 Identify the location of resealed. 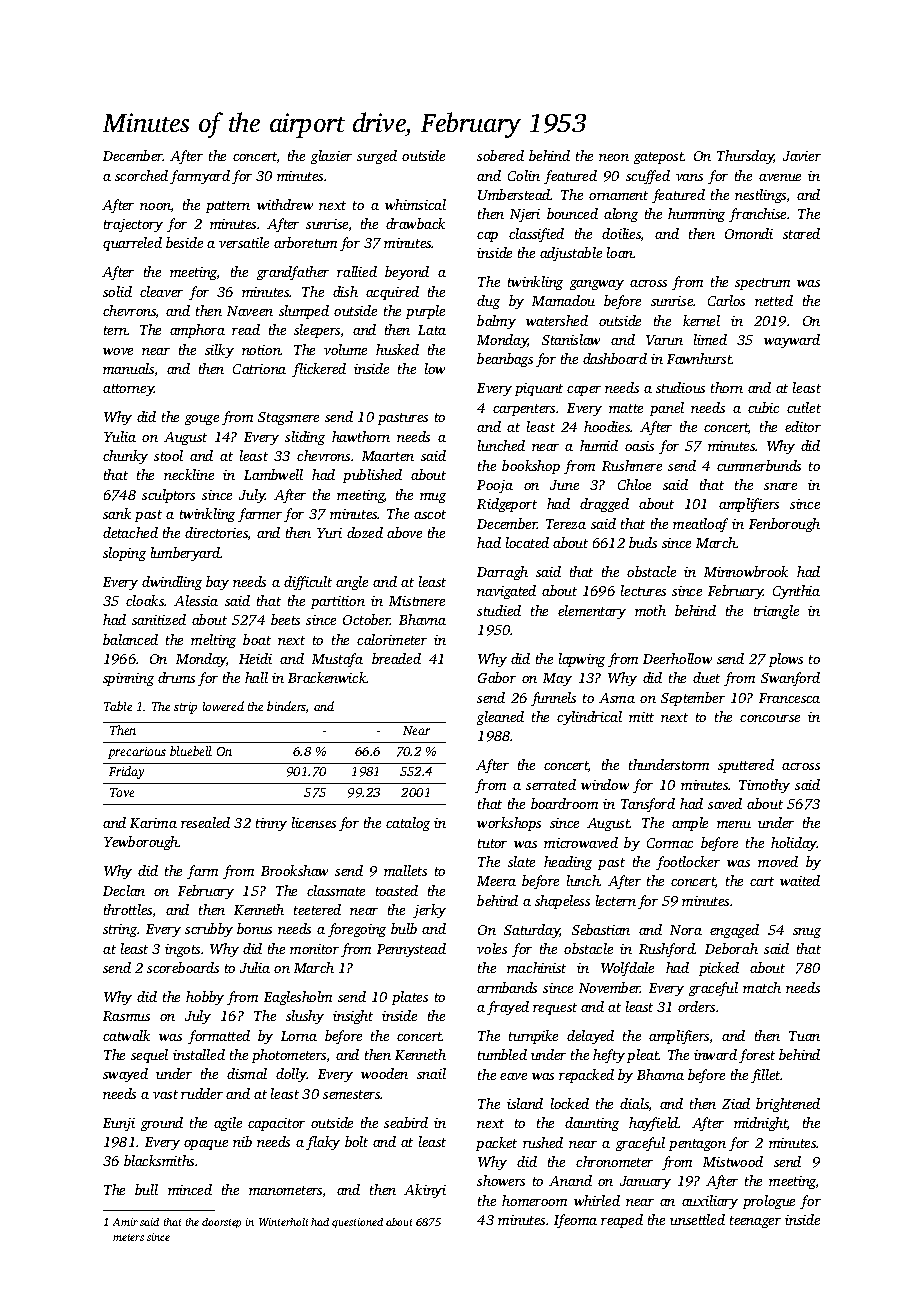
(205, 822).
